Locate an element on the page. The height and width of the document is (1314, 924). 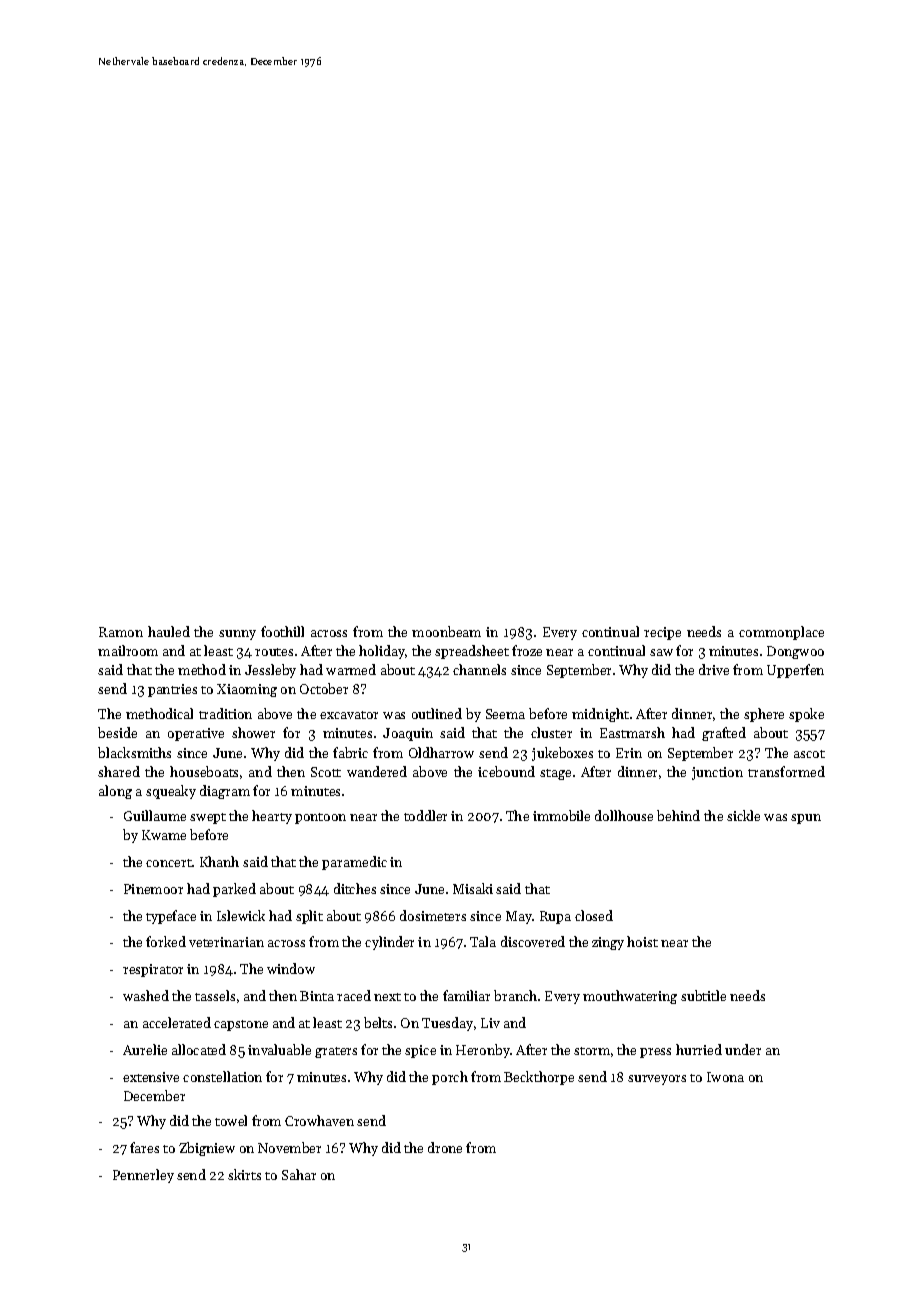
fares is located at coordinates (144, 1147).
